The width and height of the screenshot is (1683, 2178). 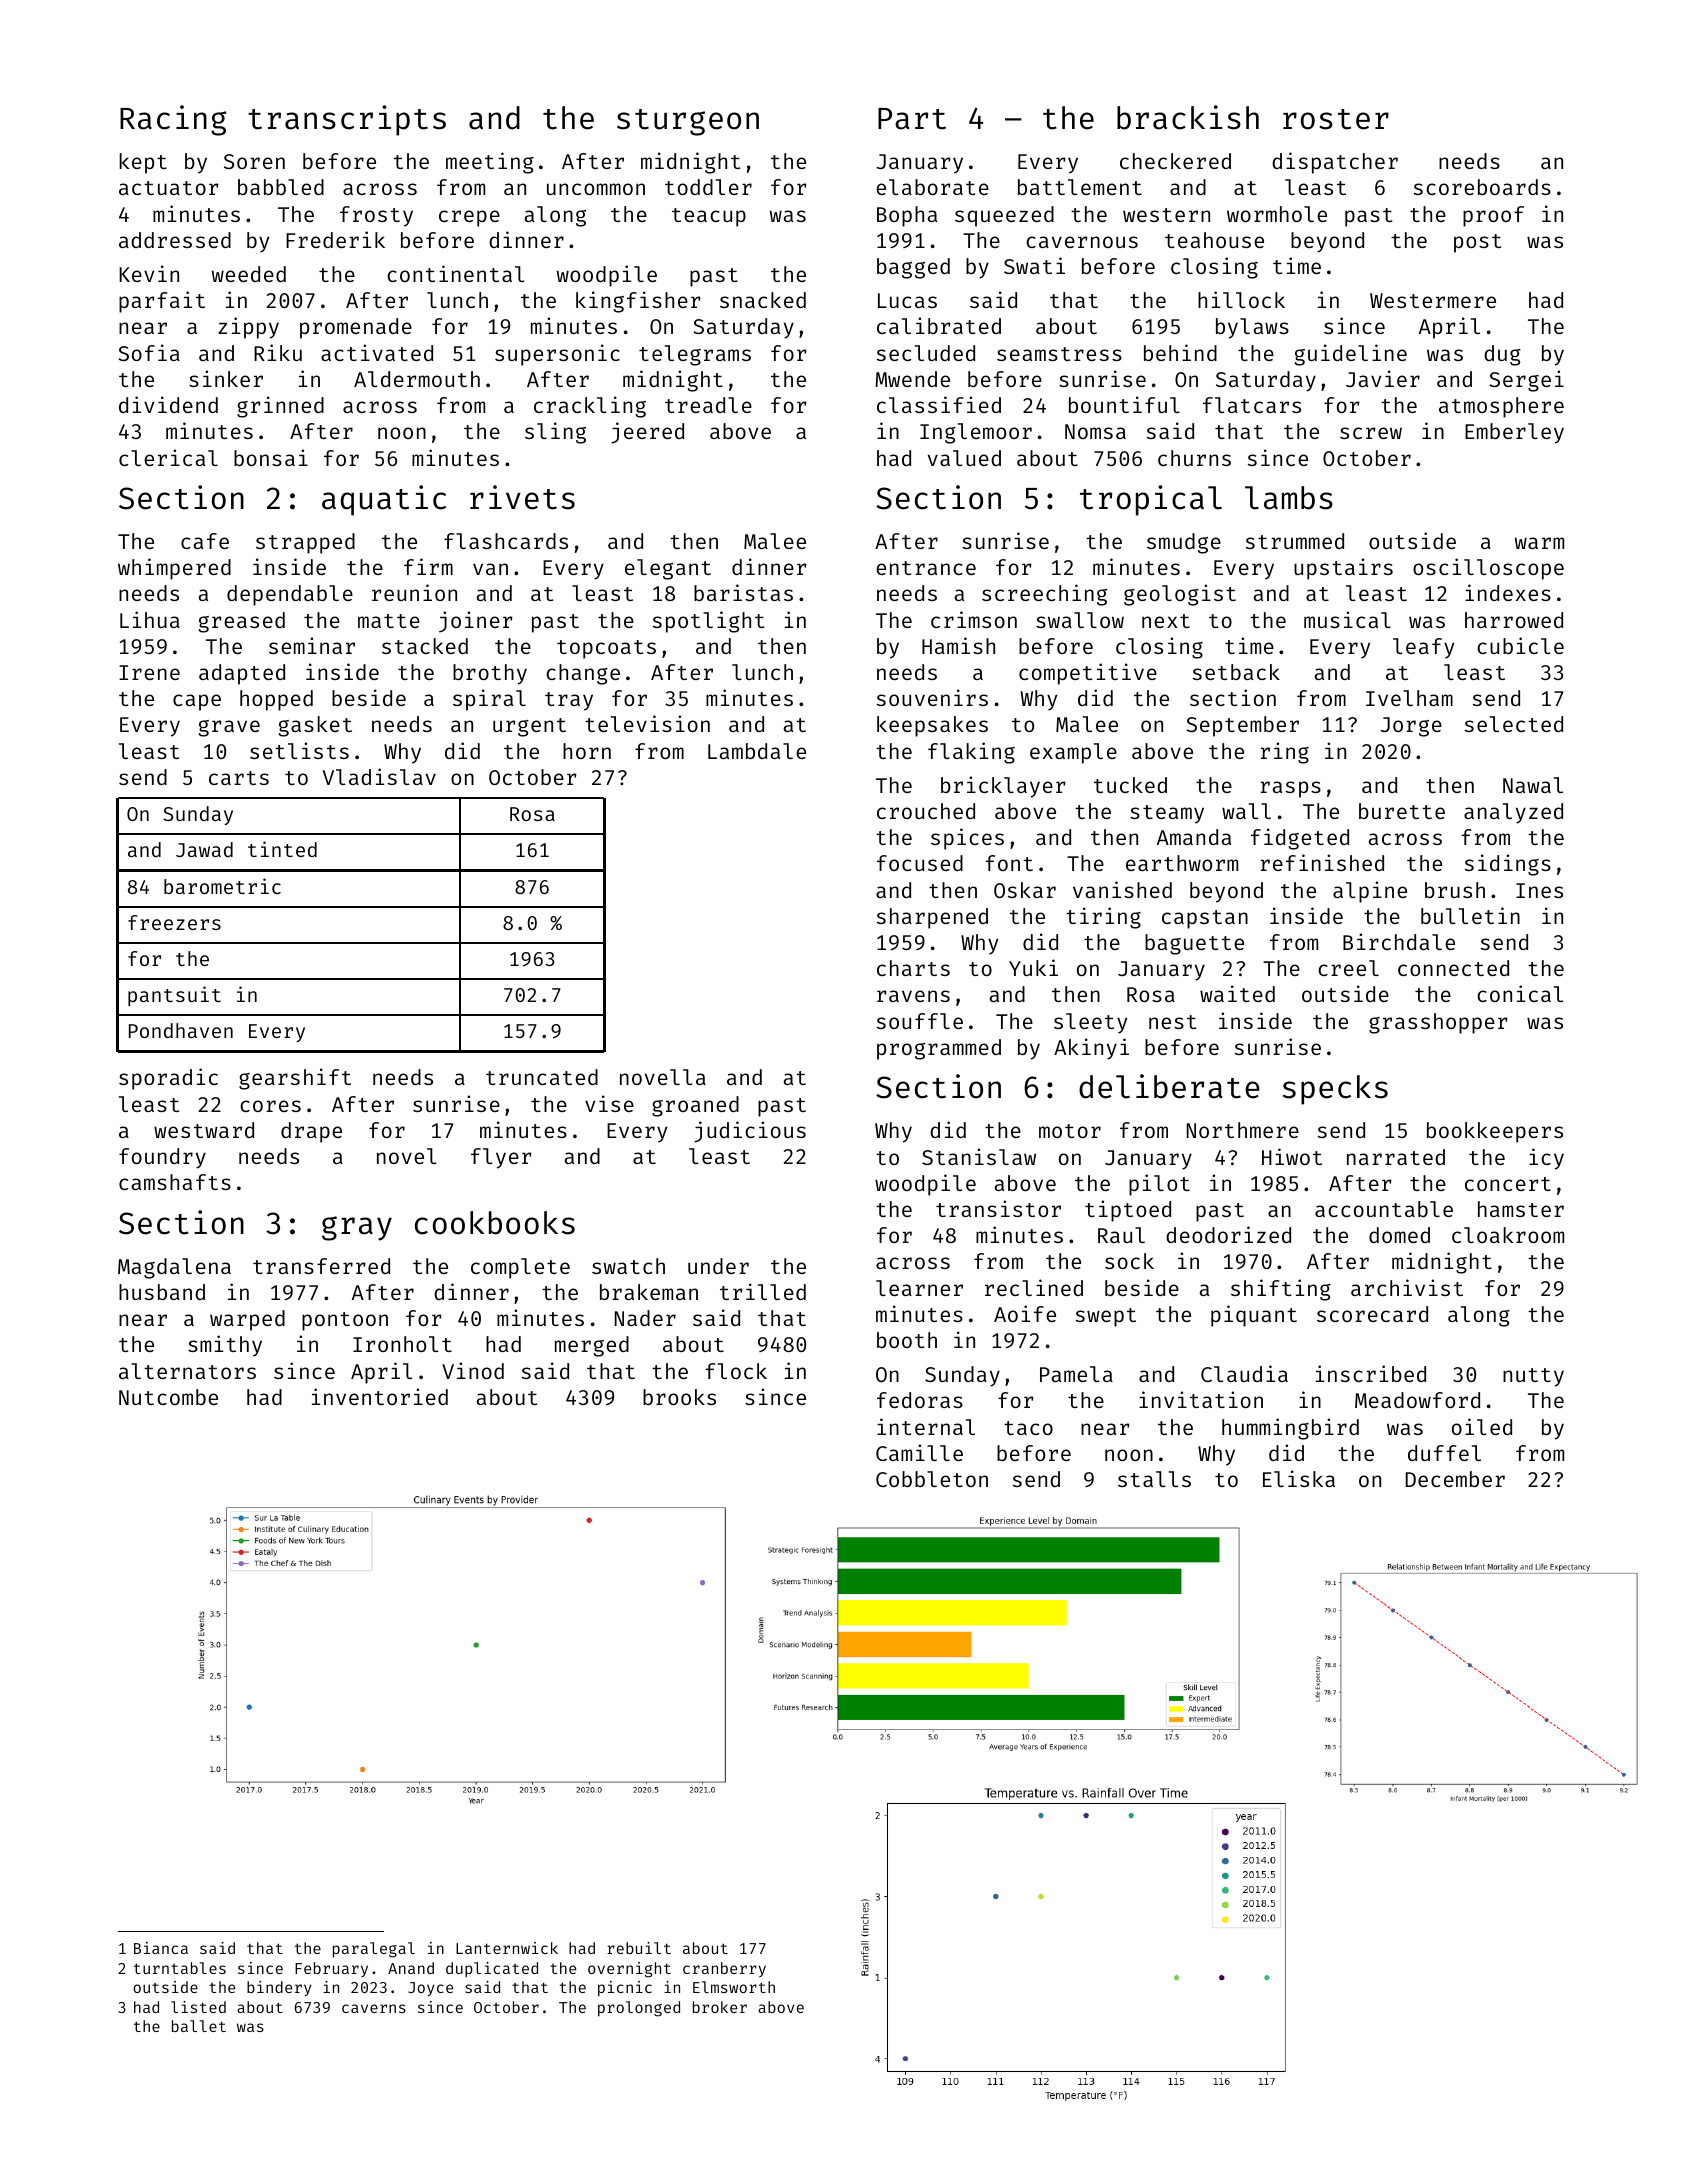 What do you see at coordinates (1188, 117) in the screenshot?
I see `brackish` at bounding box center [1188, 117].
